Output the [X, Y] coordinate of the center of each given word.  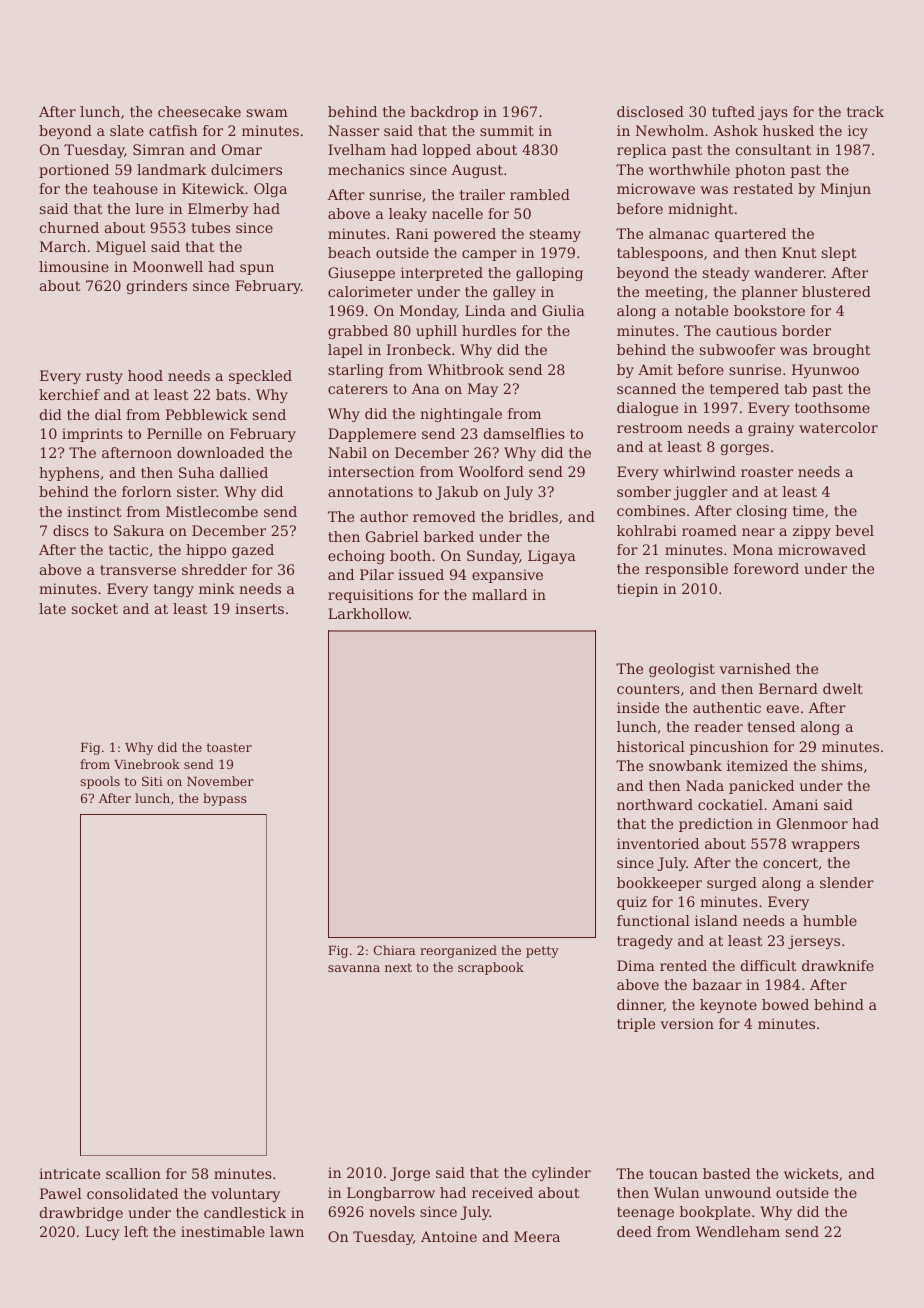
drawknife [838, 965]
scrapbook [491, 968]
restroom [650, 428]
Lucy [102, 1233]
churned [69, 227]
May [483, 390]
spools [100, 782]
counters [648, 689]
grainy [771, 429]
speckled [260, 377]
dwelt [843, 688]
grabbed [358, 332]
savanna [354, 968]
